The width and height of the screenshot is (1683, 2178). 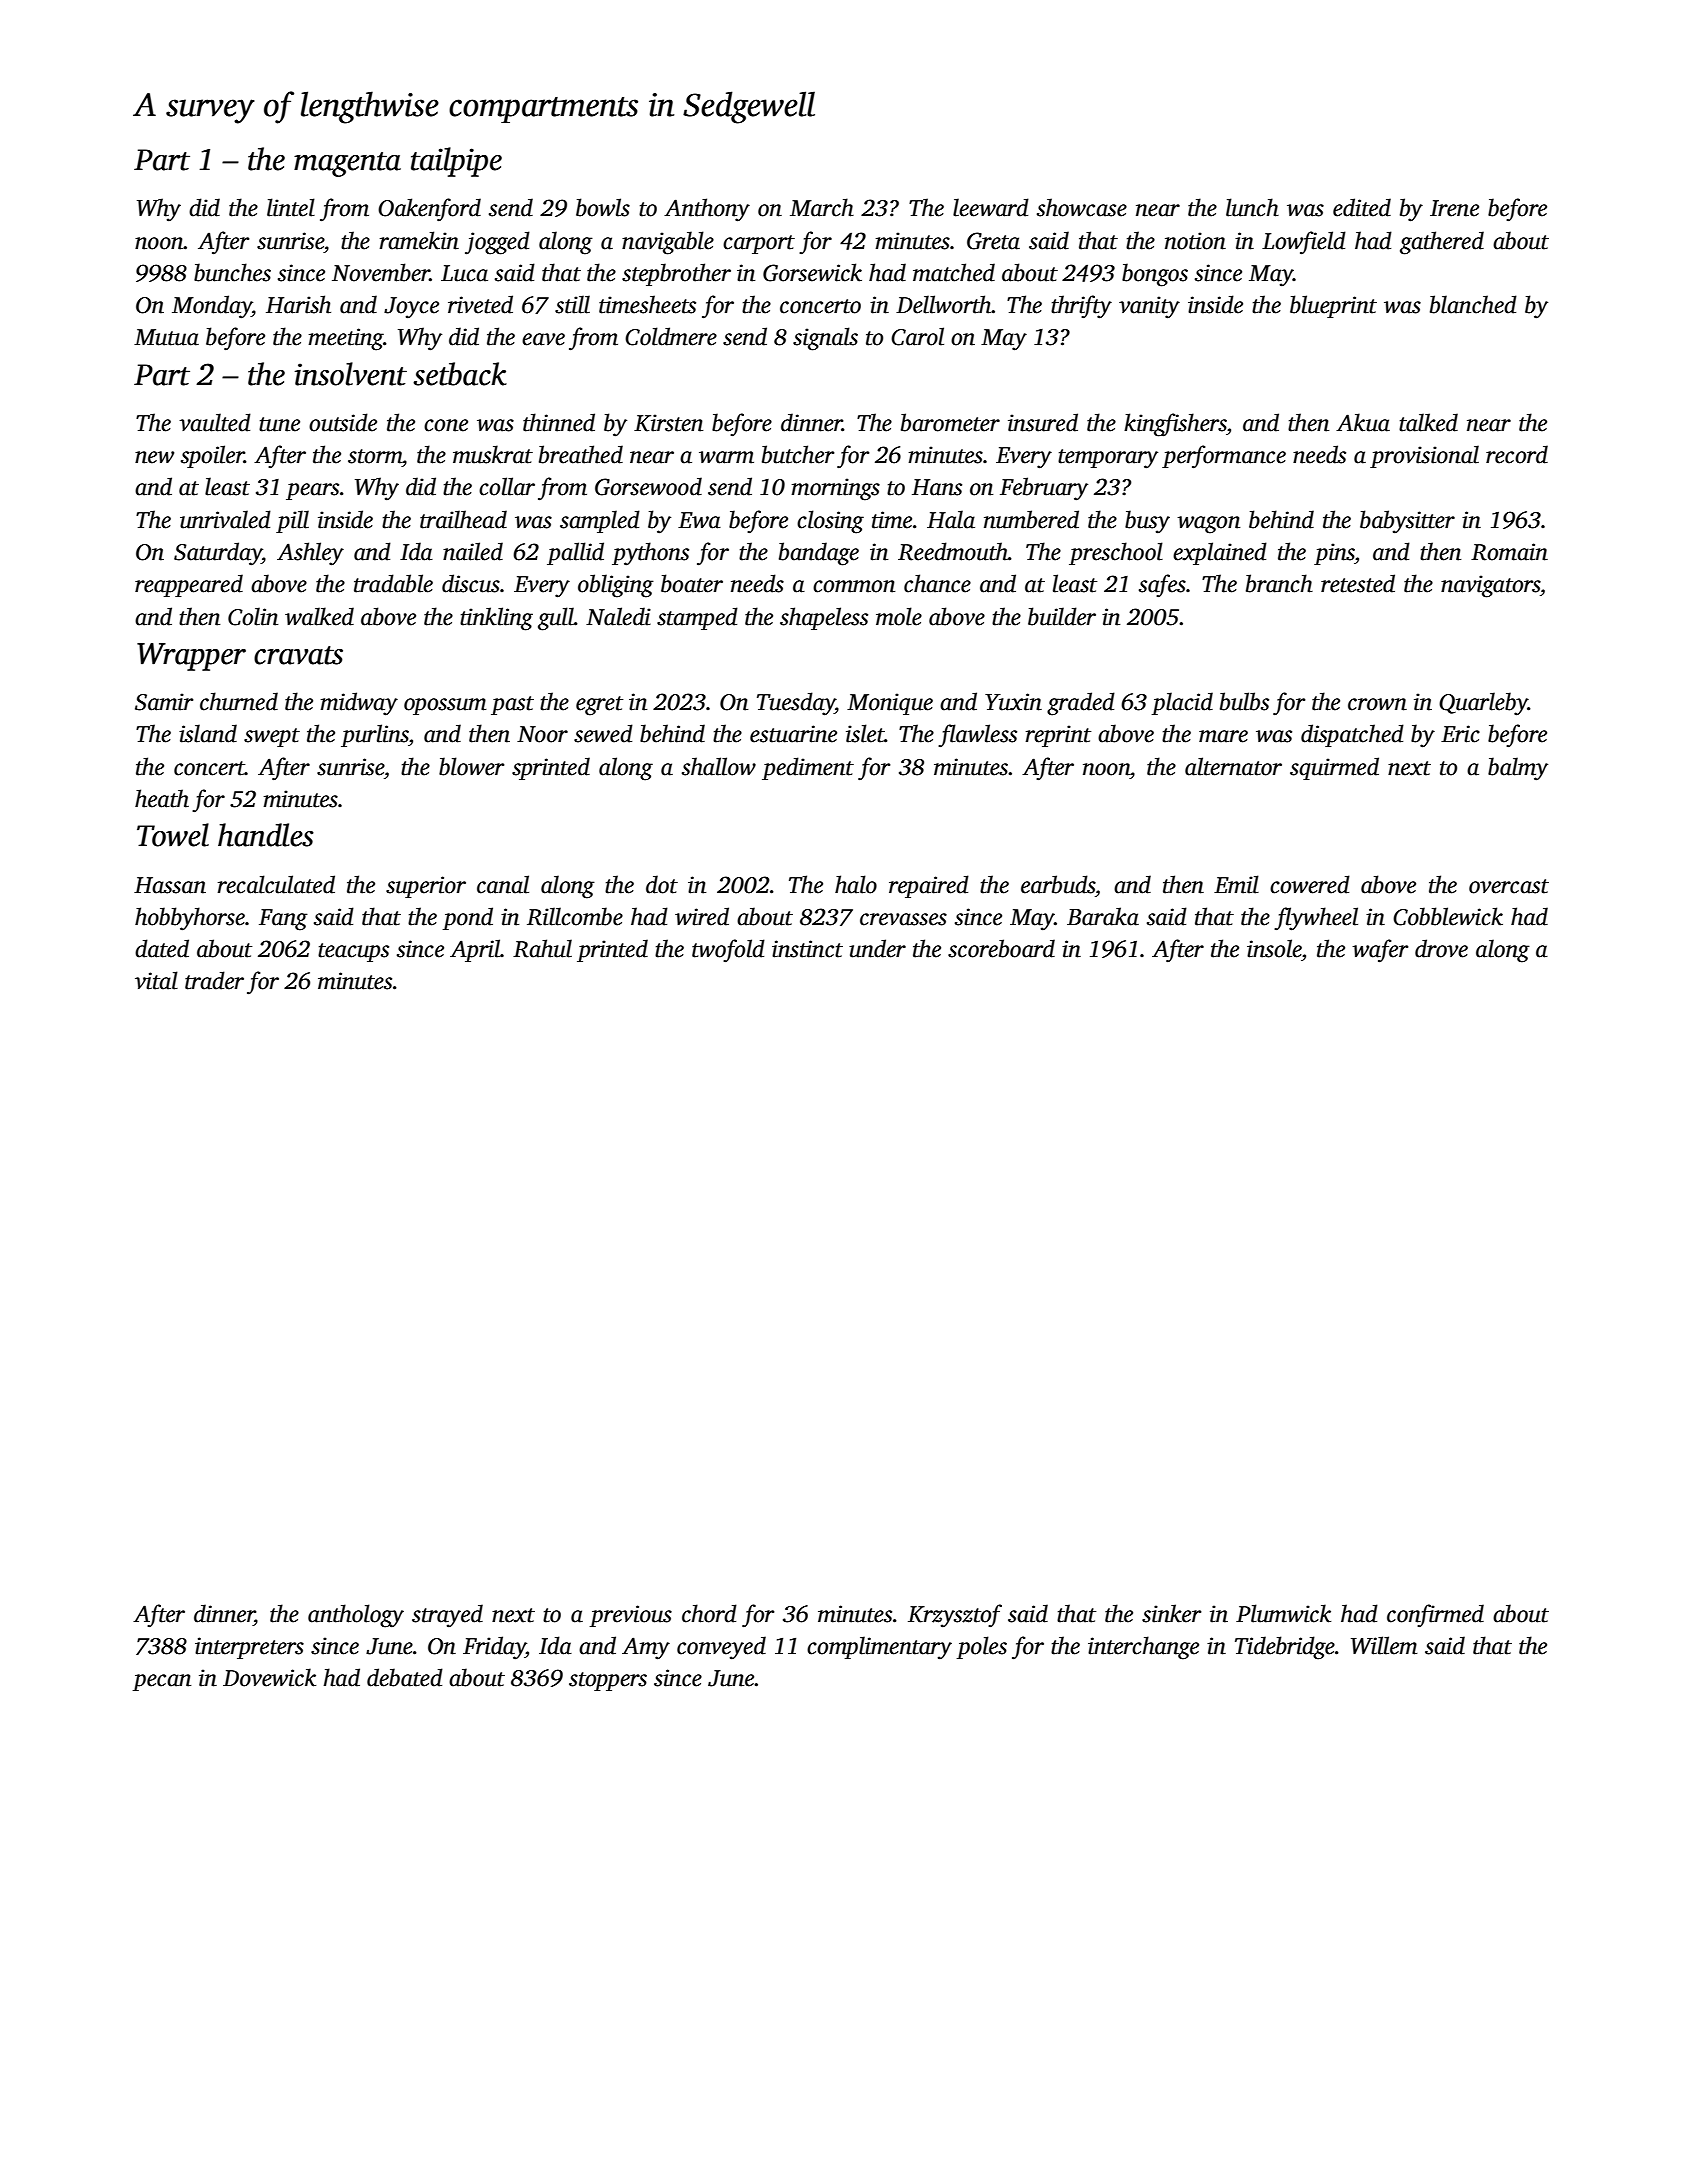 What do you see at coordinates (709, 1613) in the screenshot?
I see `chord` at bounding box center [709, 1613].
